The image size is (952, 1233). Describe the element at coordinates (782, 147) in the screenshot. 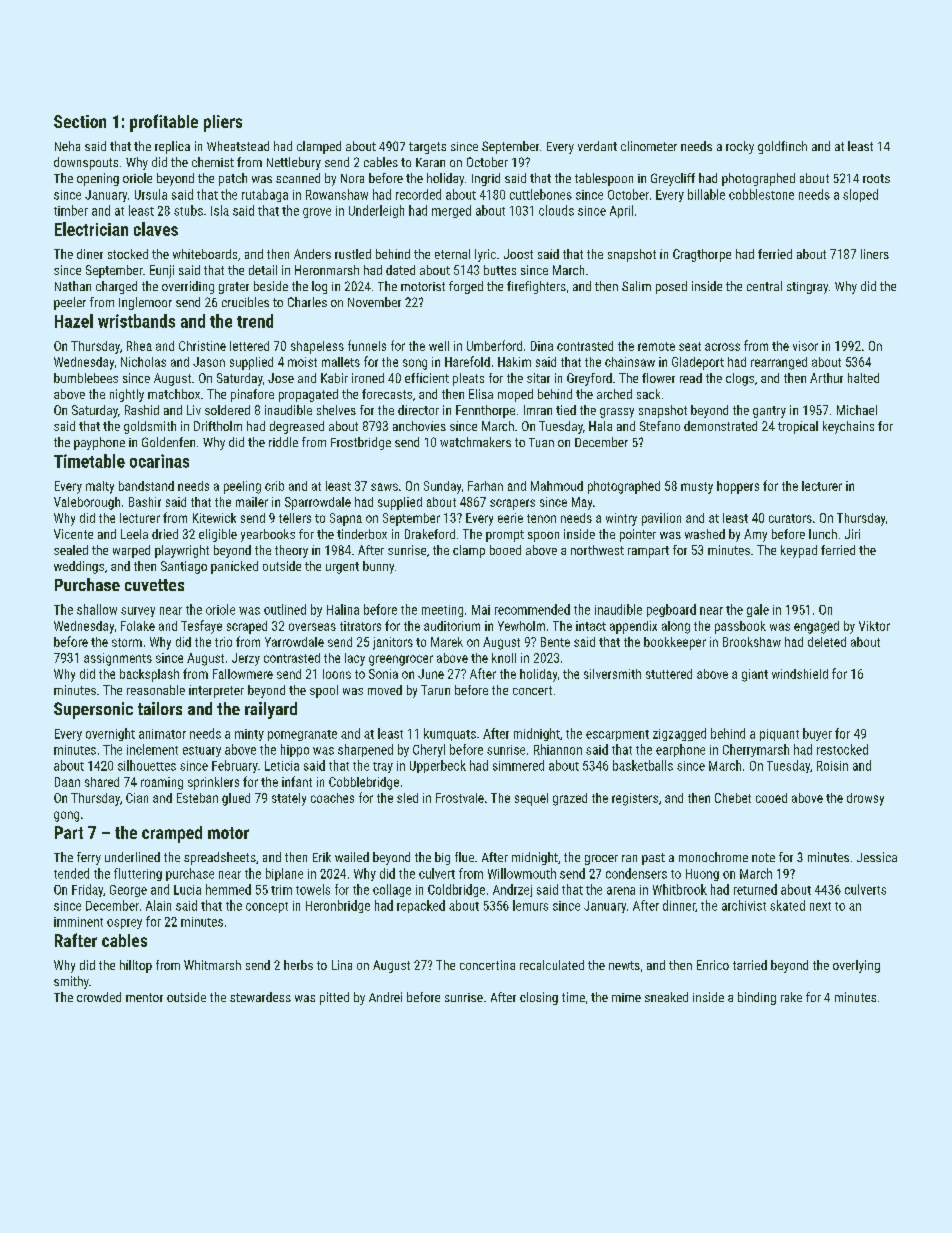

I see `goldfinch` at that location.
